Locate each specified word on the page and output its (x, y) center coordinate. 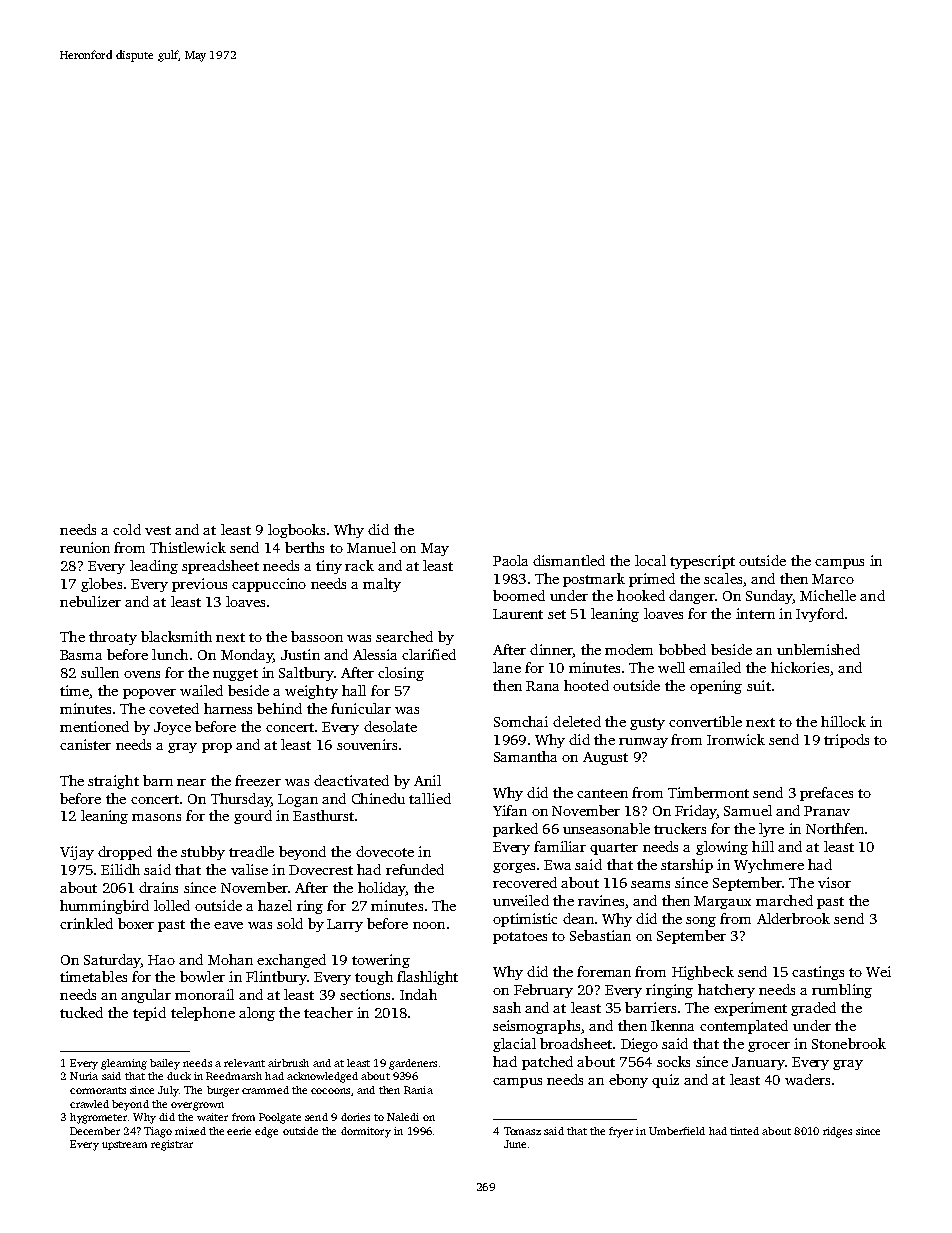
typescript (702, 562)
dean (578, 918)
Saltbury (306, 674)
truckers (680, 828)
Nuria (84, 1076)
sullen (100, 672)
